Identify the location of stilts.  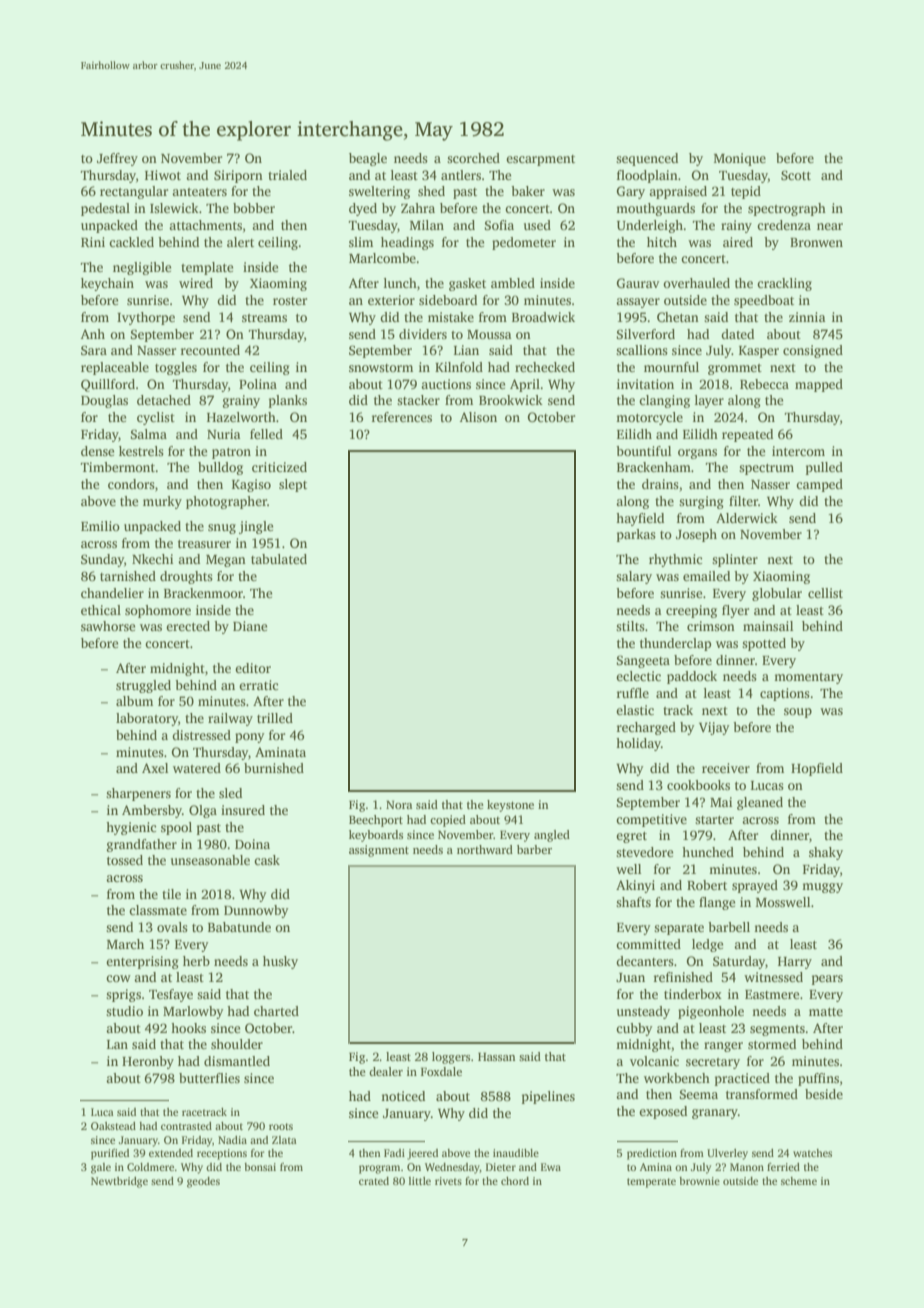
(630, 626).
